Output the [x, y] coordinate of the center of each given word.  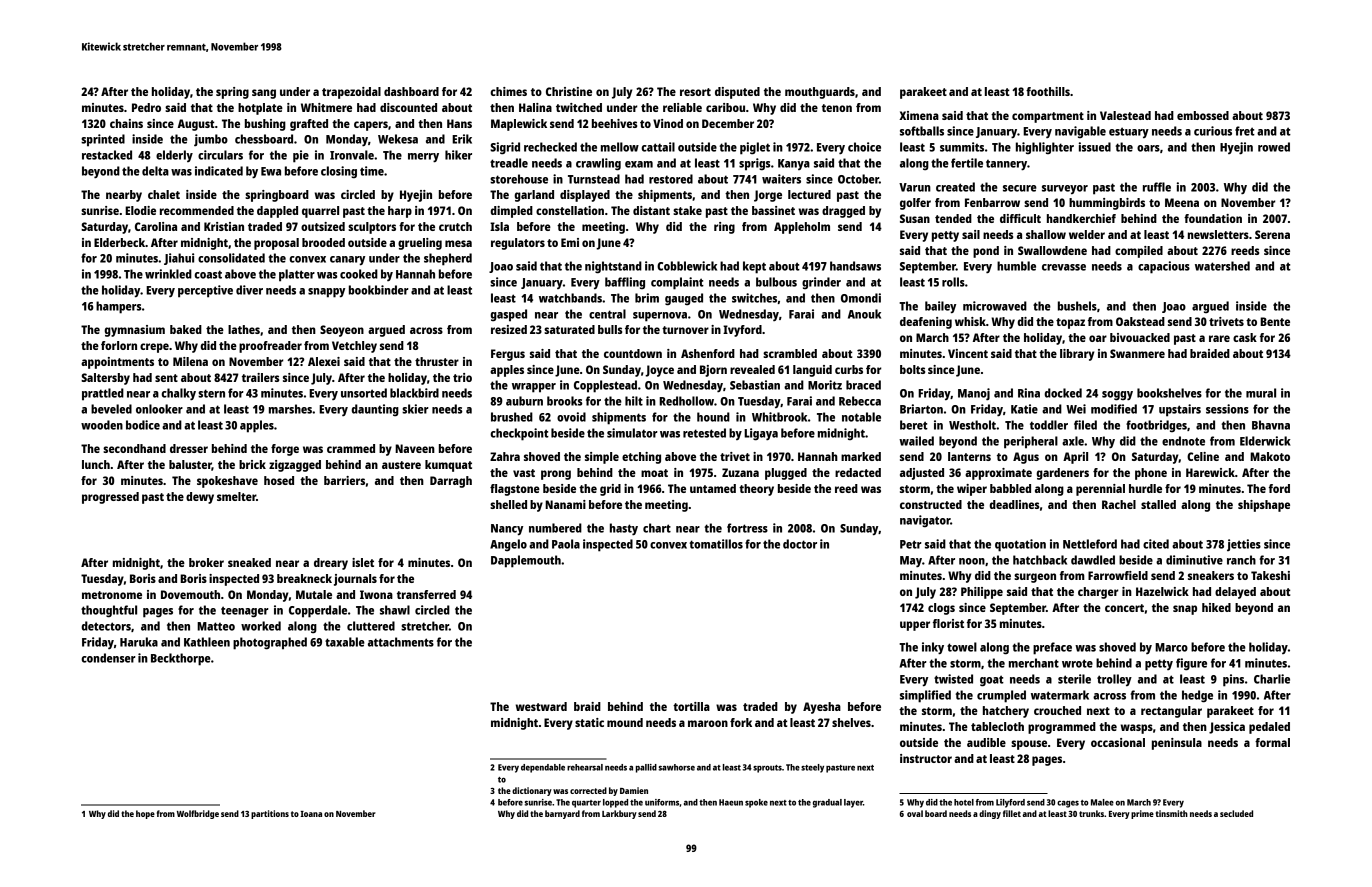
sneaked [249, 562]
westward [541, 706]
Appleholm [802, 228]
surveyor [1065, 189]
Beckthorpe [181, 659]
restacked [107, 155]
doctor [800, 544]
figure [1191, 664]
